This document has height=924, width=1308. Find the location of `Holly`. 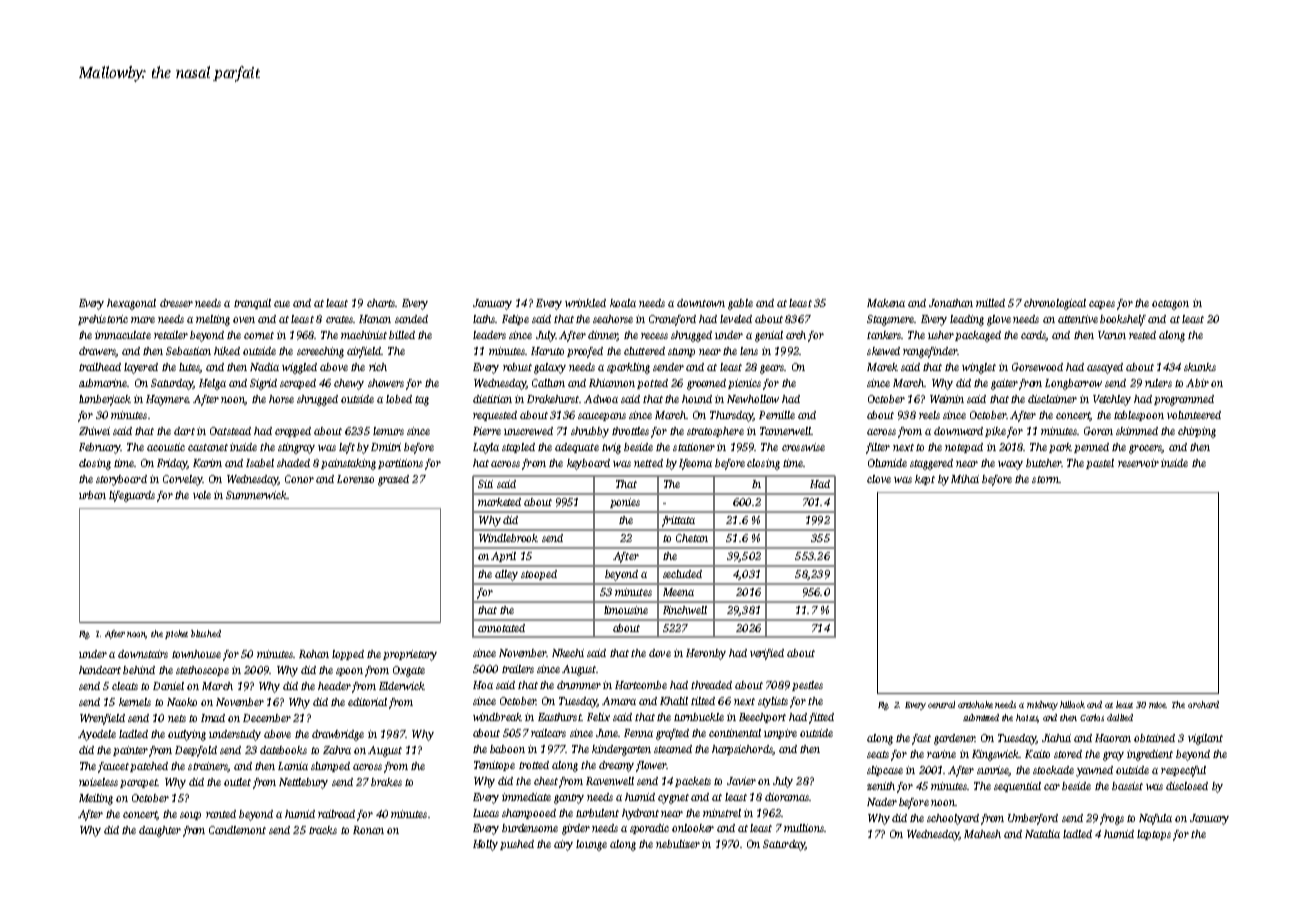

Holly is located at coordinates (485, 845).
